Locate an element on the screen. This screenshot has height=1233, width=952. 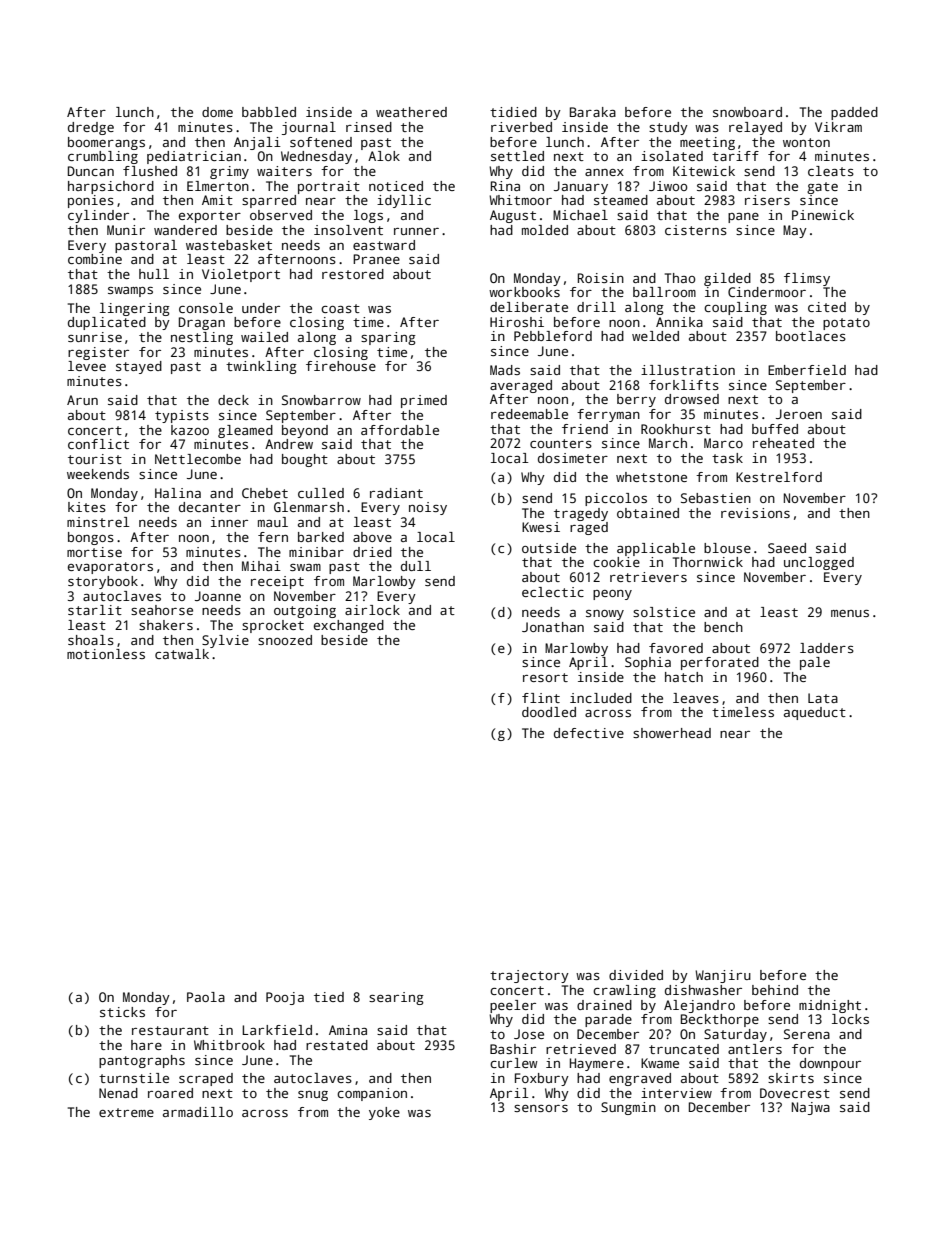
armadillo is located at coordinates (198, 1112).
